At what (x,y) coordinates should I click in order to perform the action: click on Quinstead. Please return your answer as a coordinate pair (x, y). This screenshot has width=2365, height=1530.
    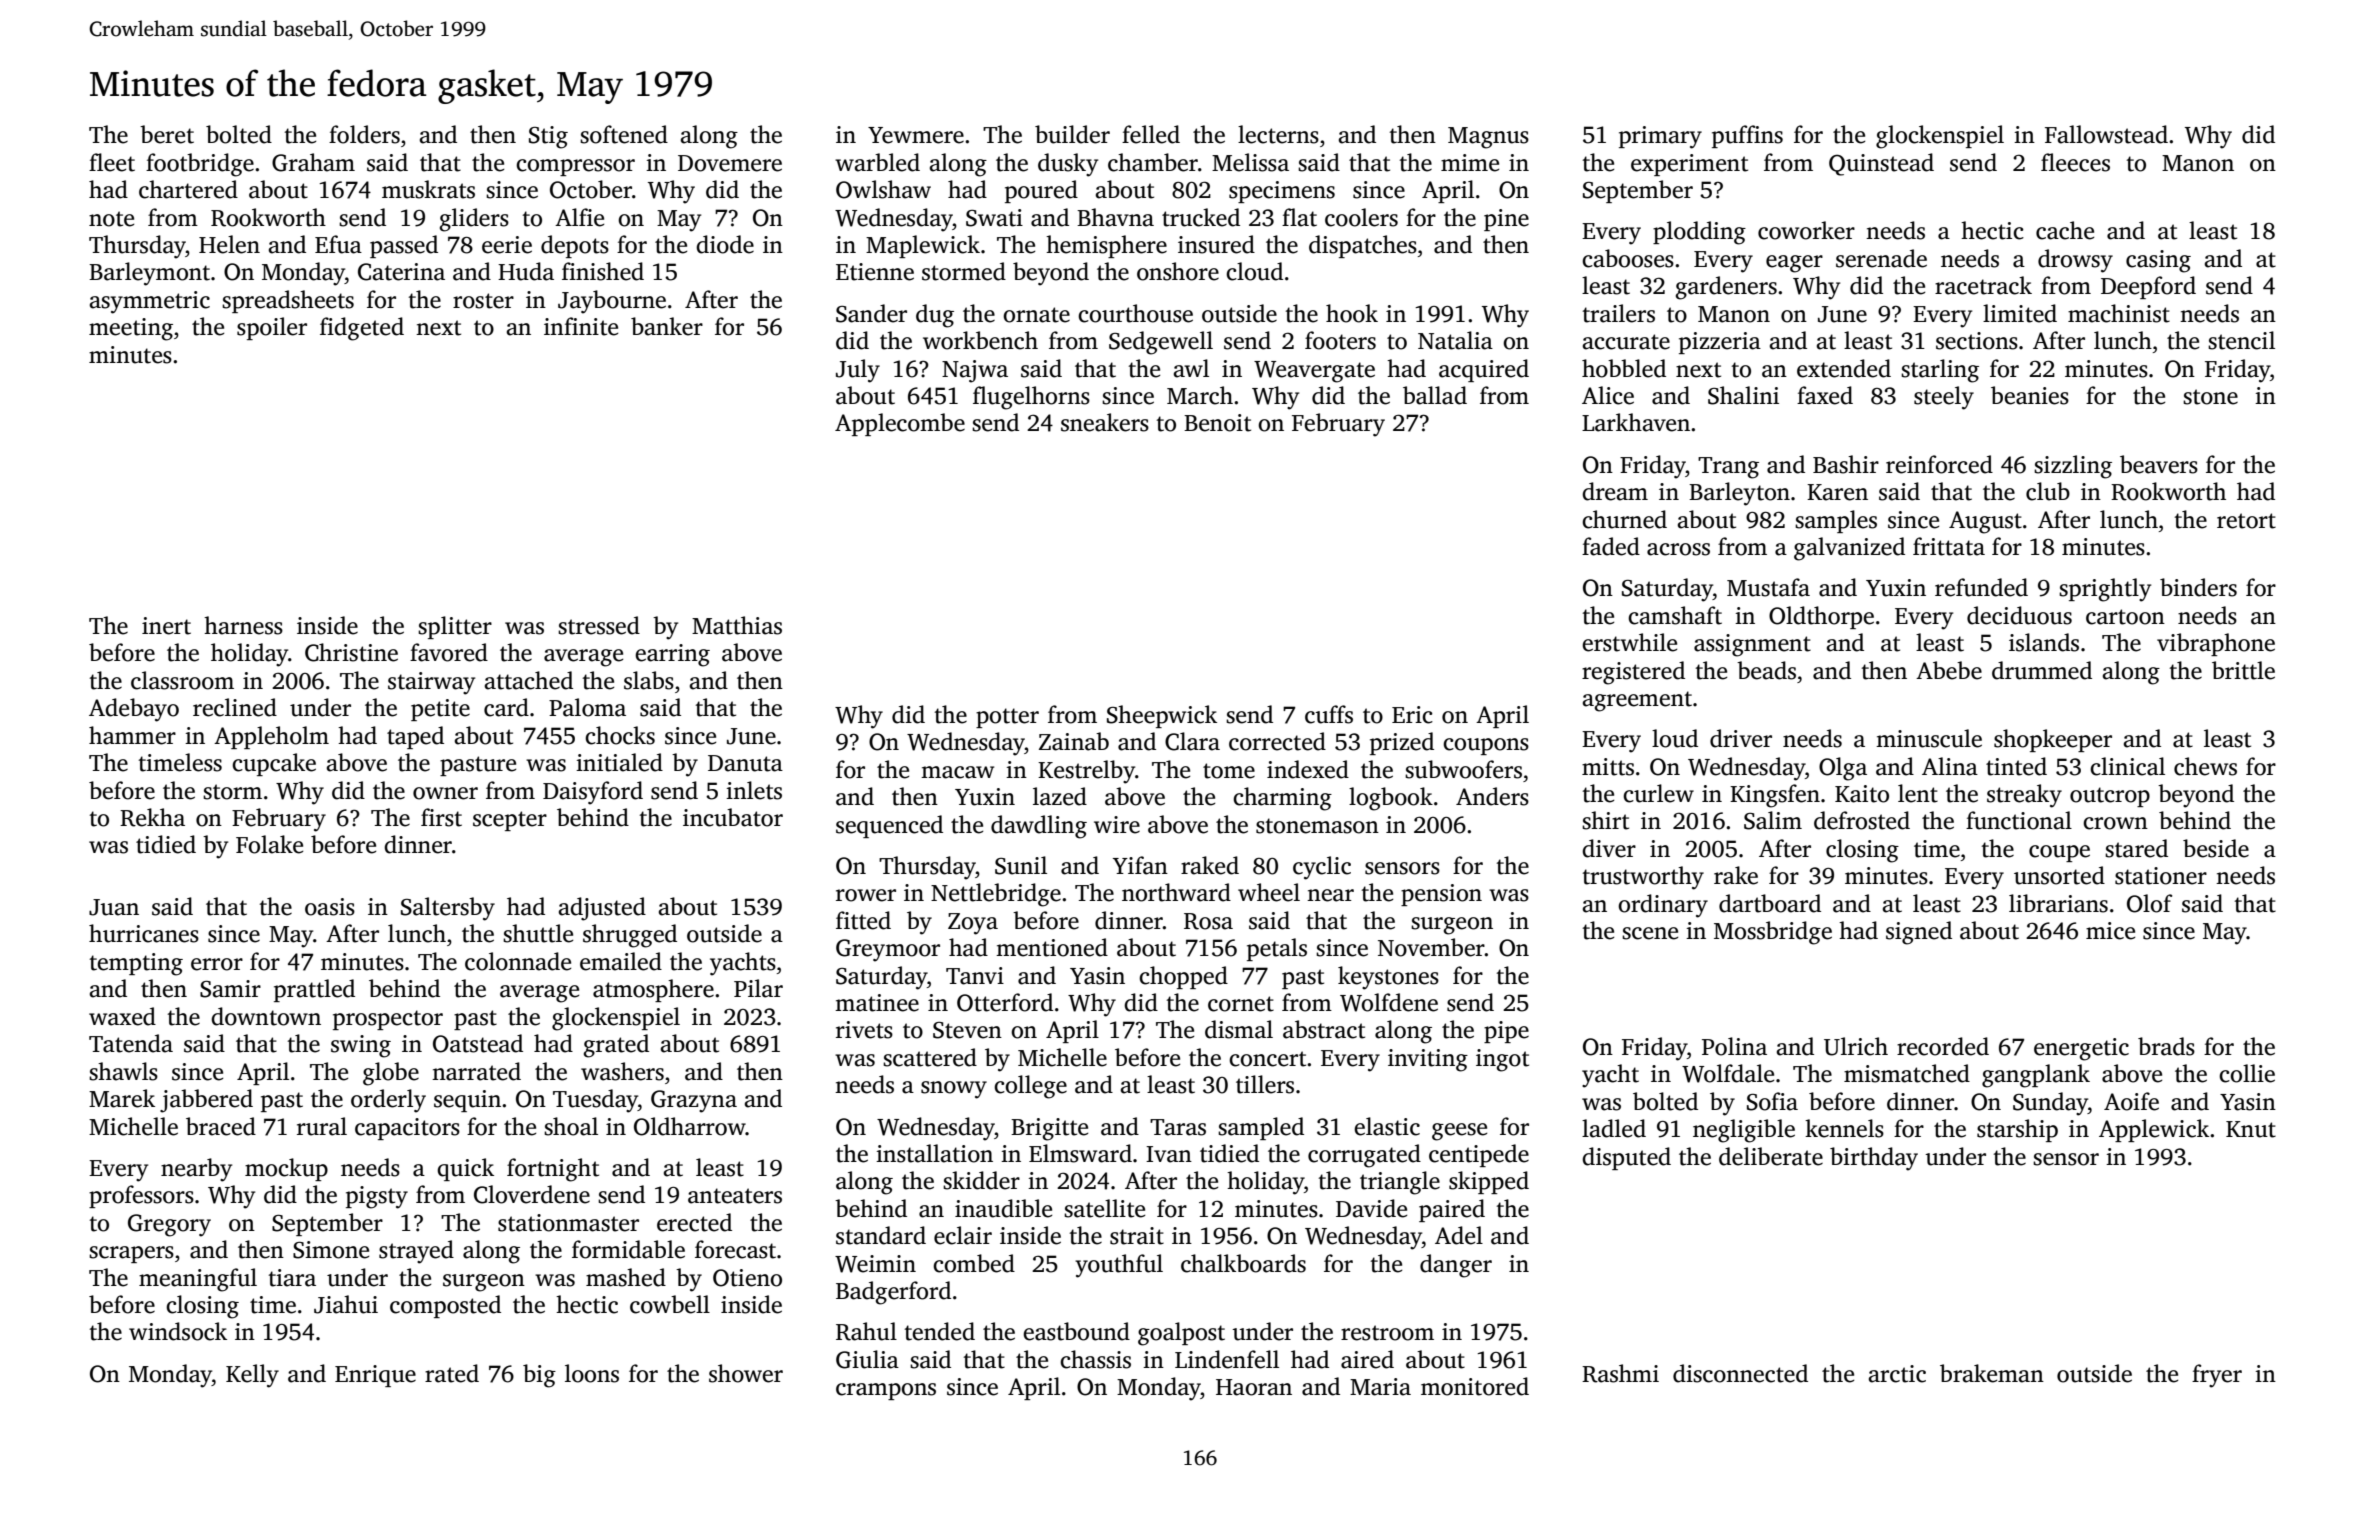
    Looking at the image, I should click on (1881, 164).
